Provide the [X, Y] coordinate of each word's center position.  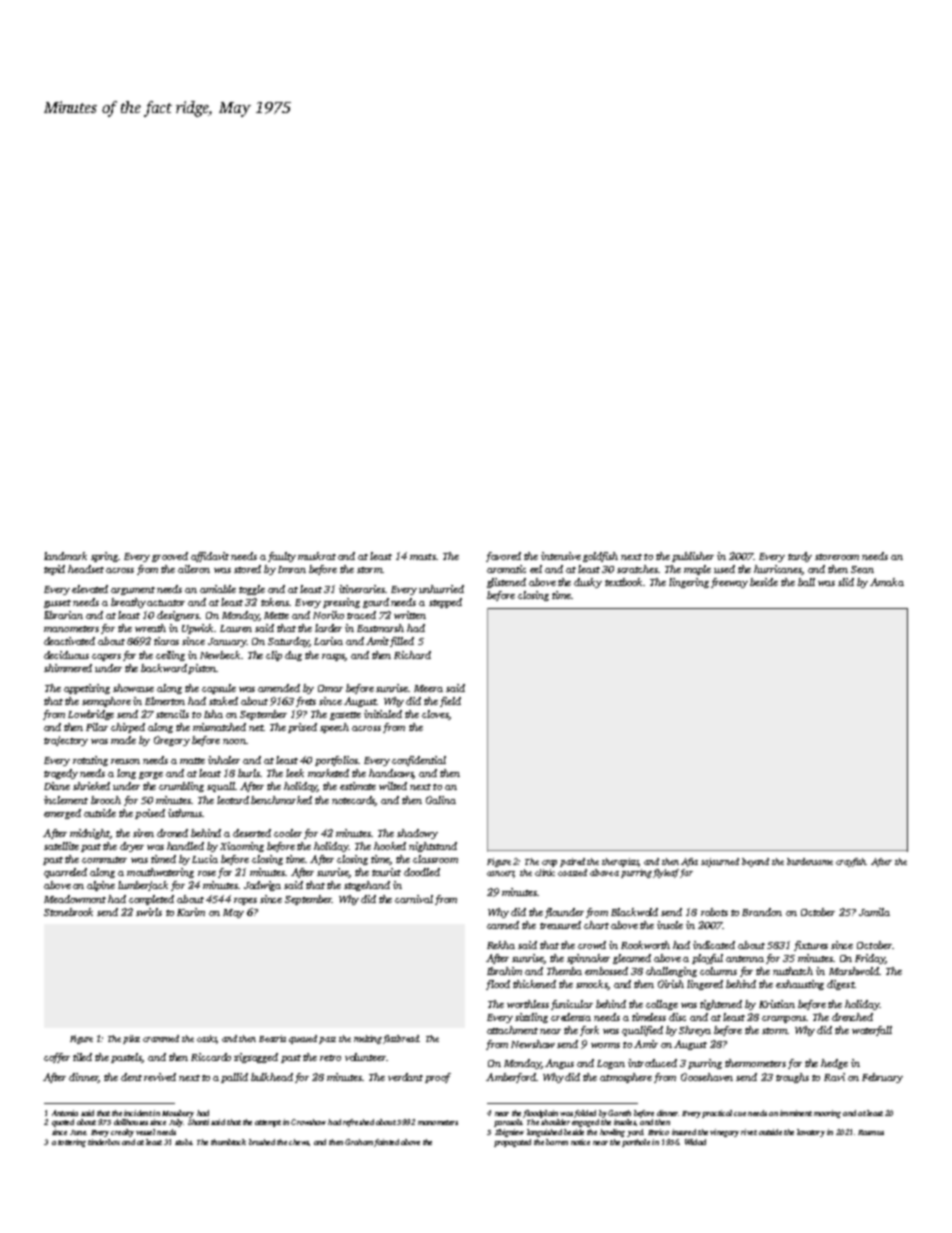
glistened [506, 583]
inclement [66, 800]
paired [572, 862]
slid [846, 582]
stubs [183, 1142]
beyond [755, 862]
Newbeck [220, 655]
